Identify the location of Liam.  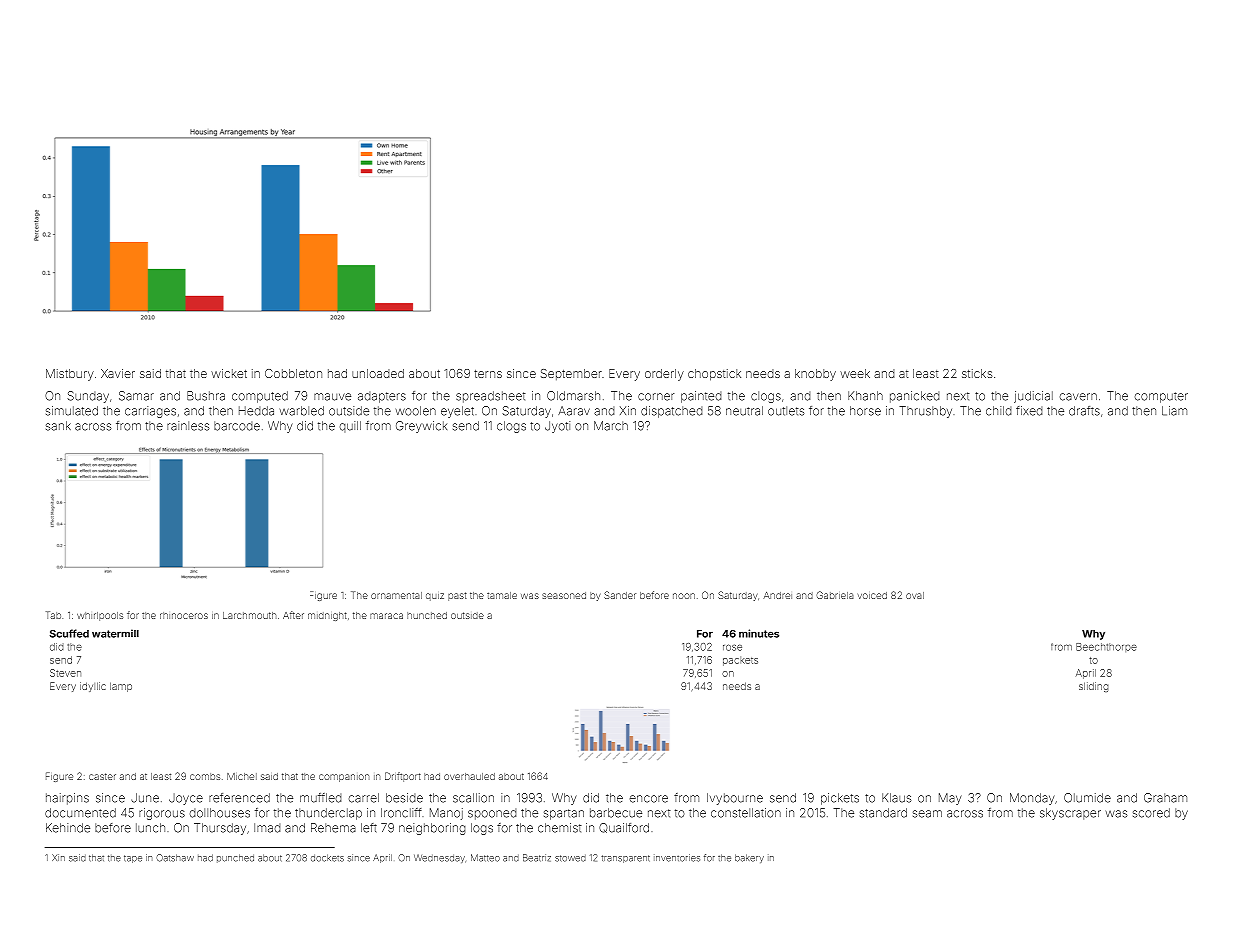
(1174, 411).
